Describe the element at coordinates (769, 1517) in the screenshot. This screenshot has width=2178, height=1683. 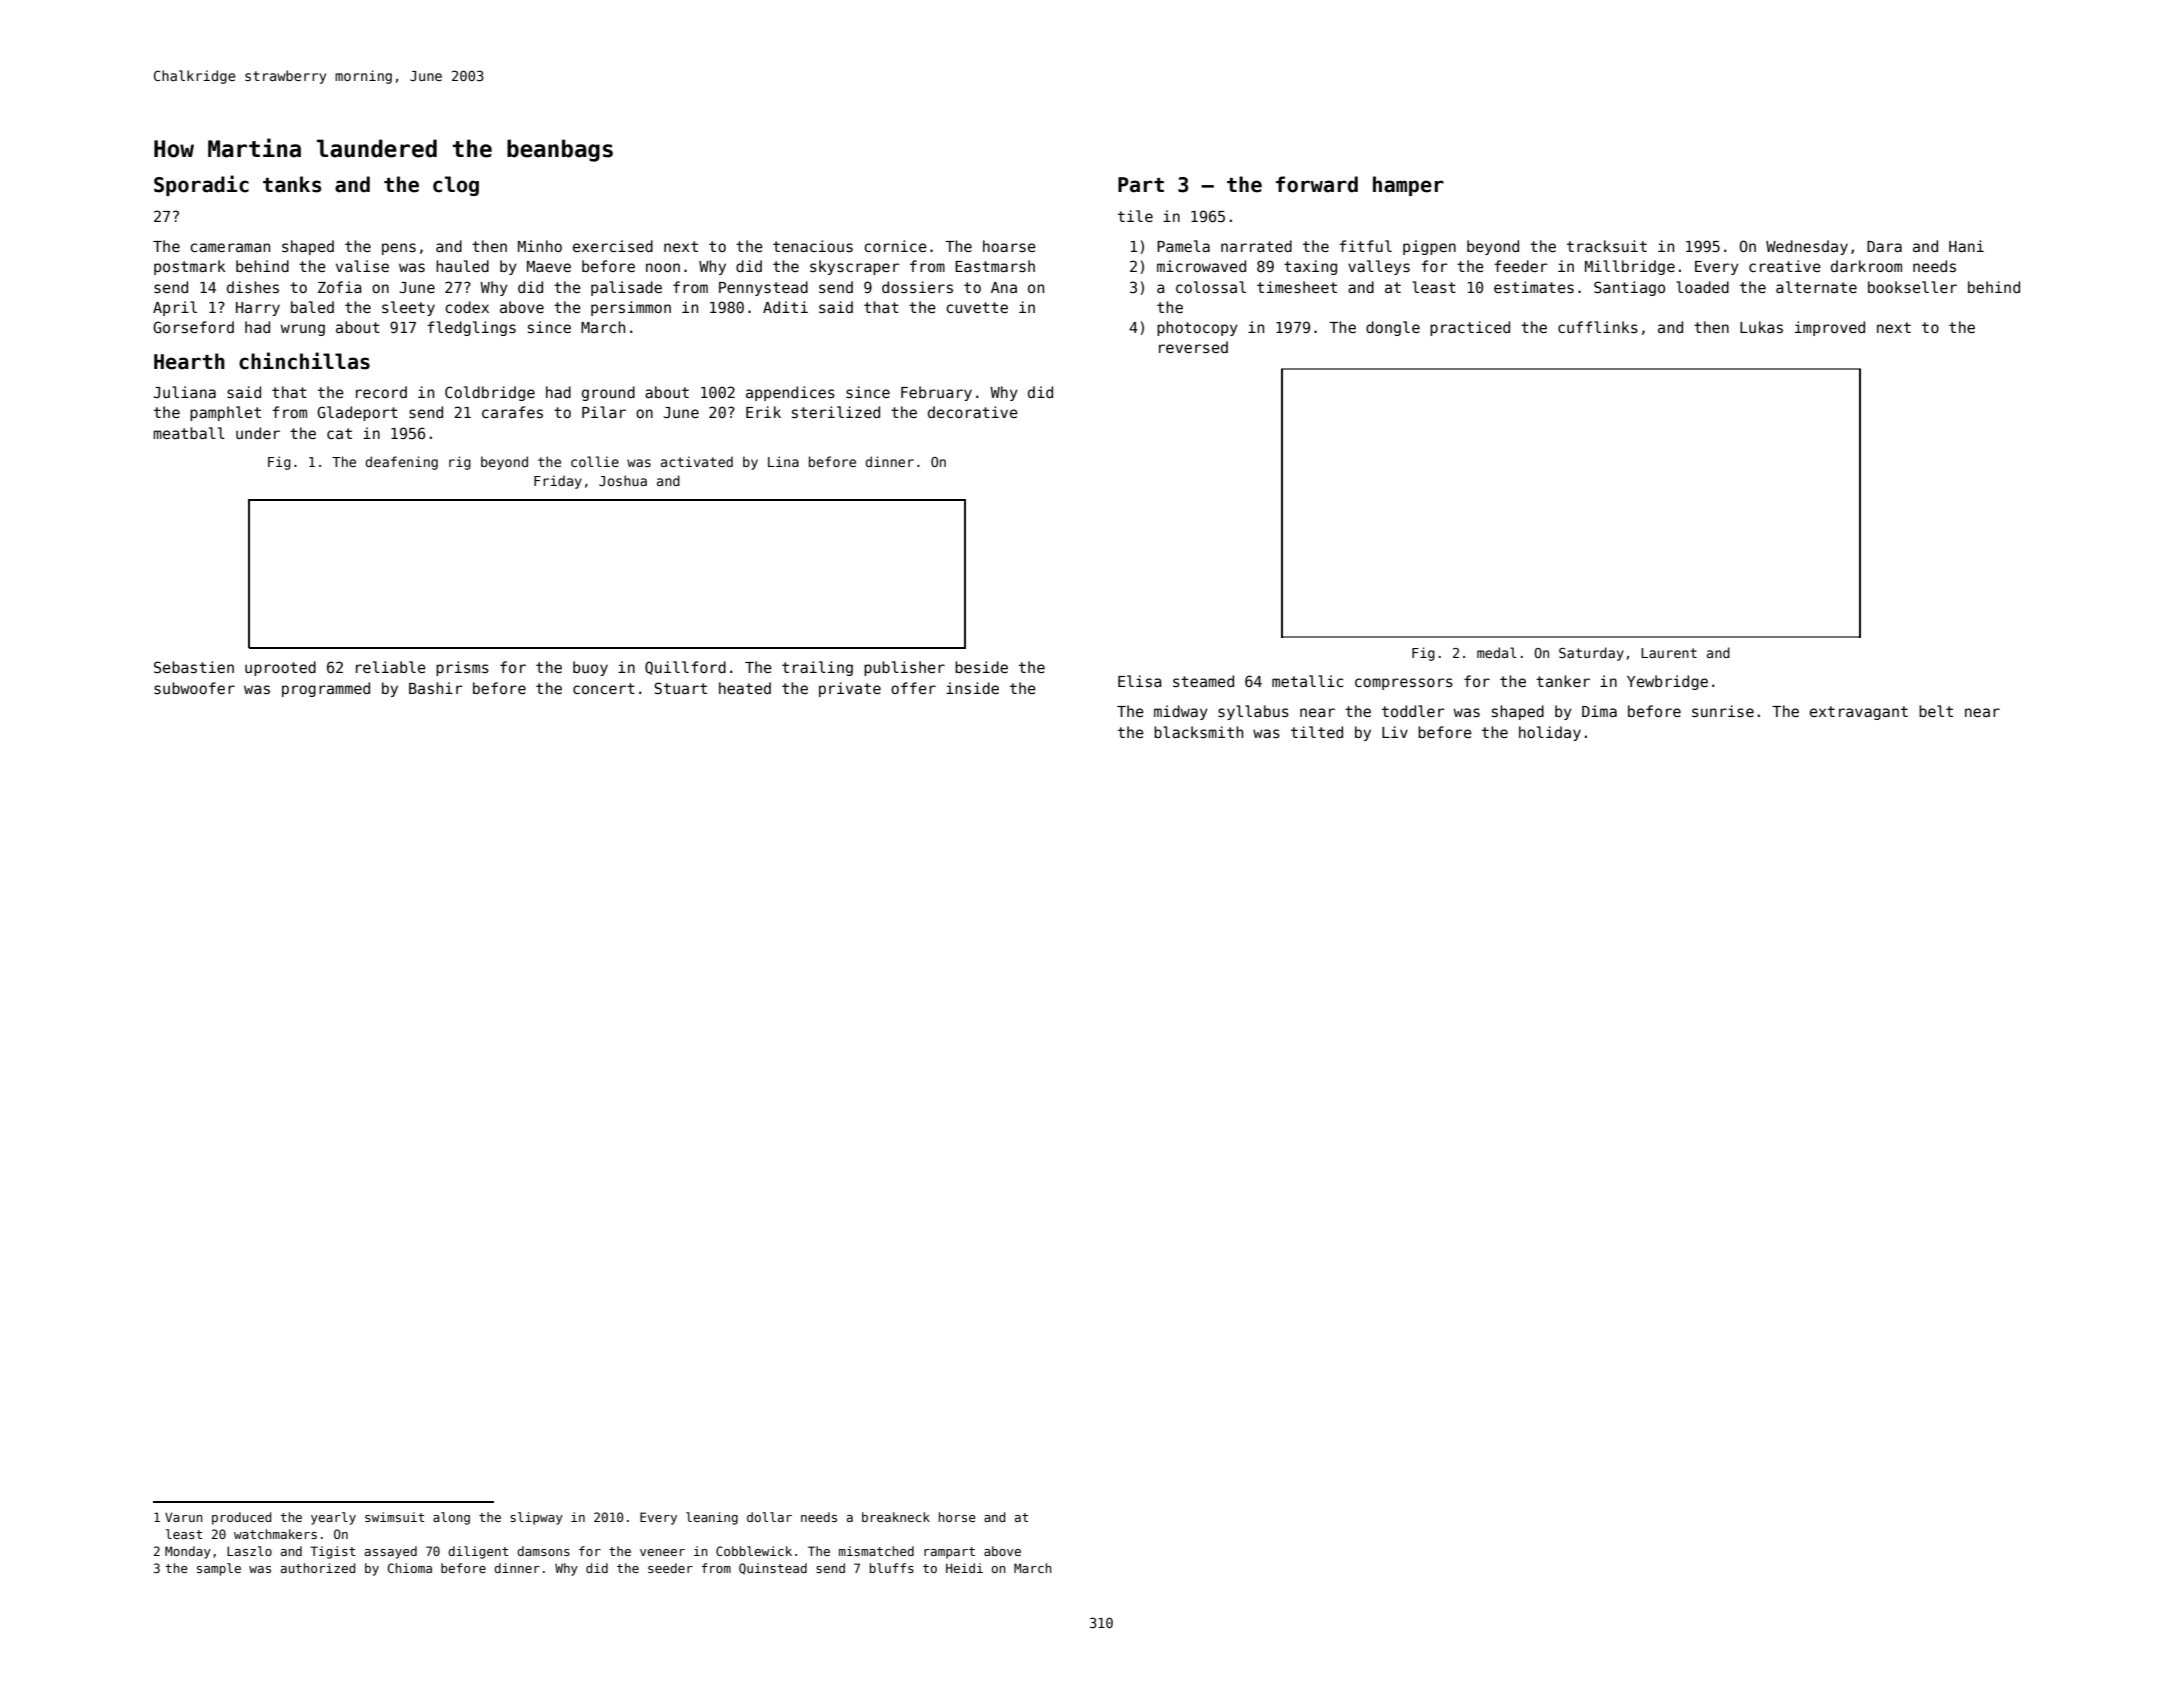
I see `dollar` at that location.
